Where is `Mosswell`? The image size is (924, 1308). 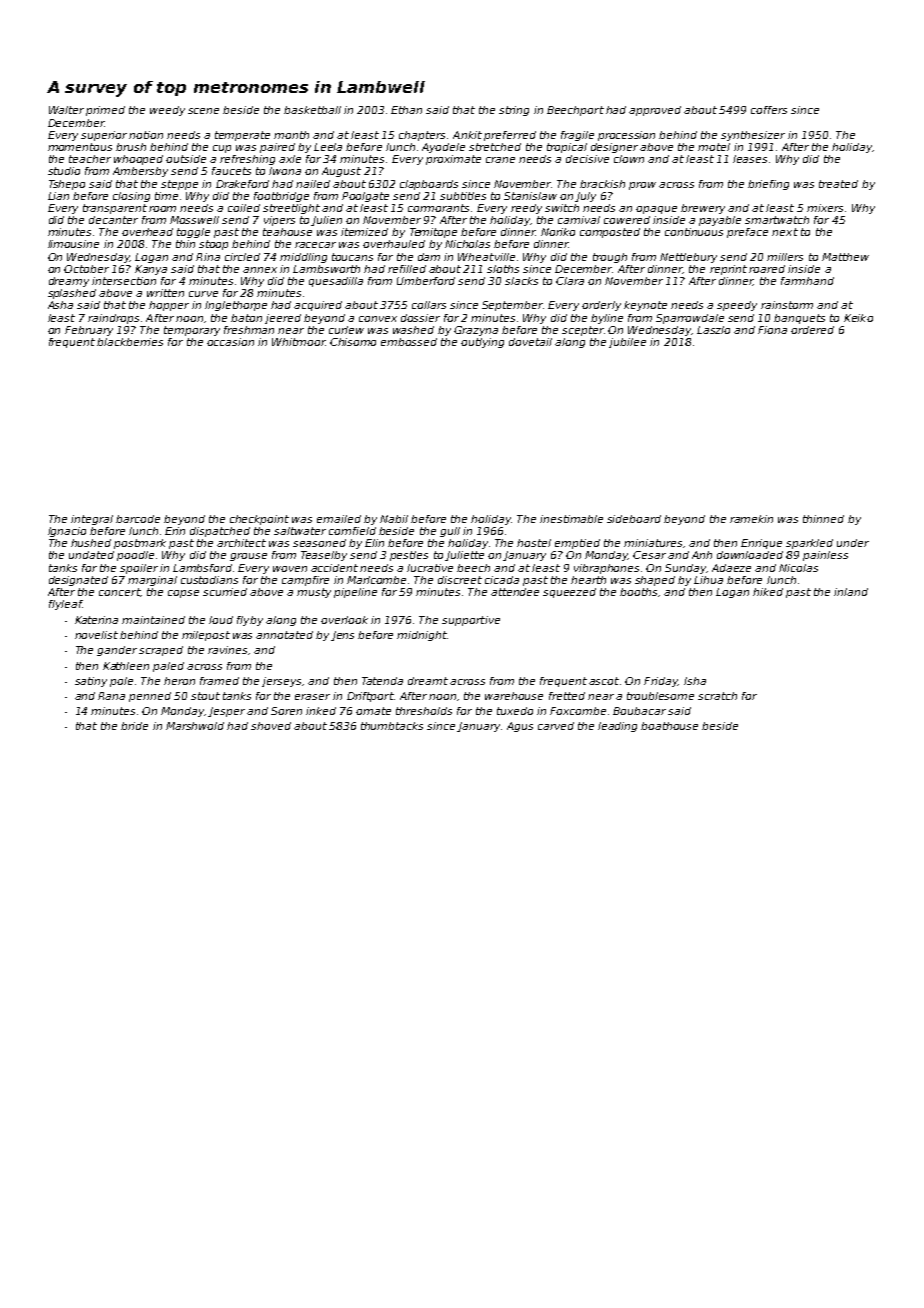
Mosswell is located at coordinates (194, 220).
